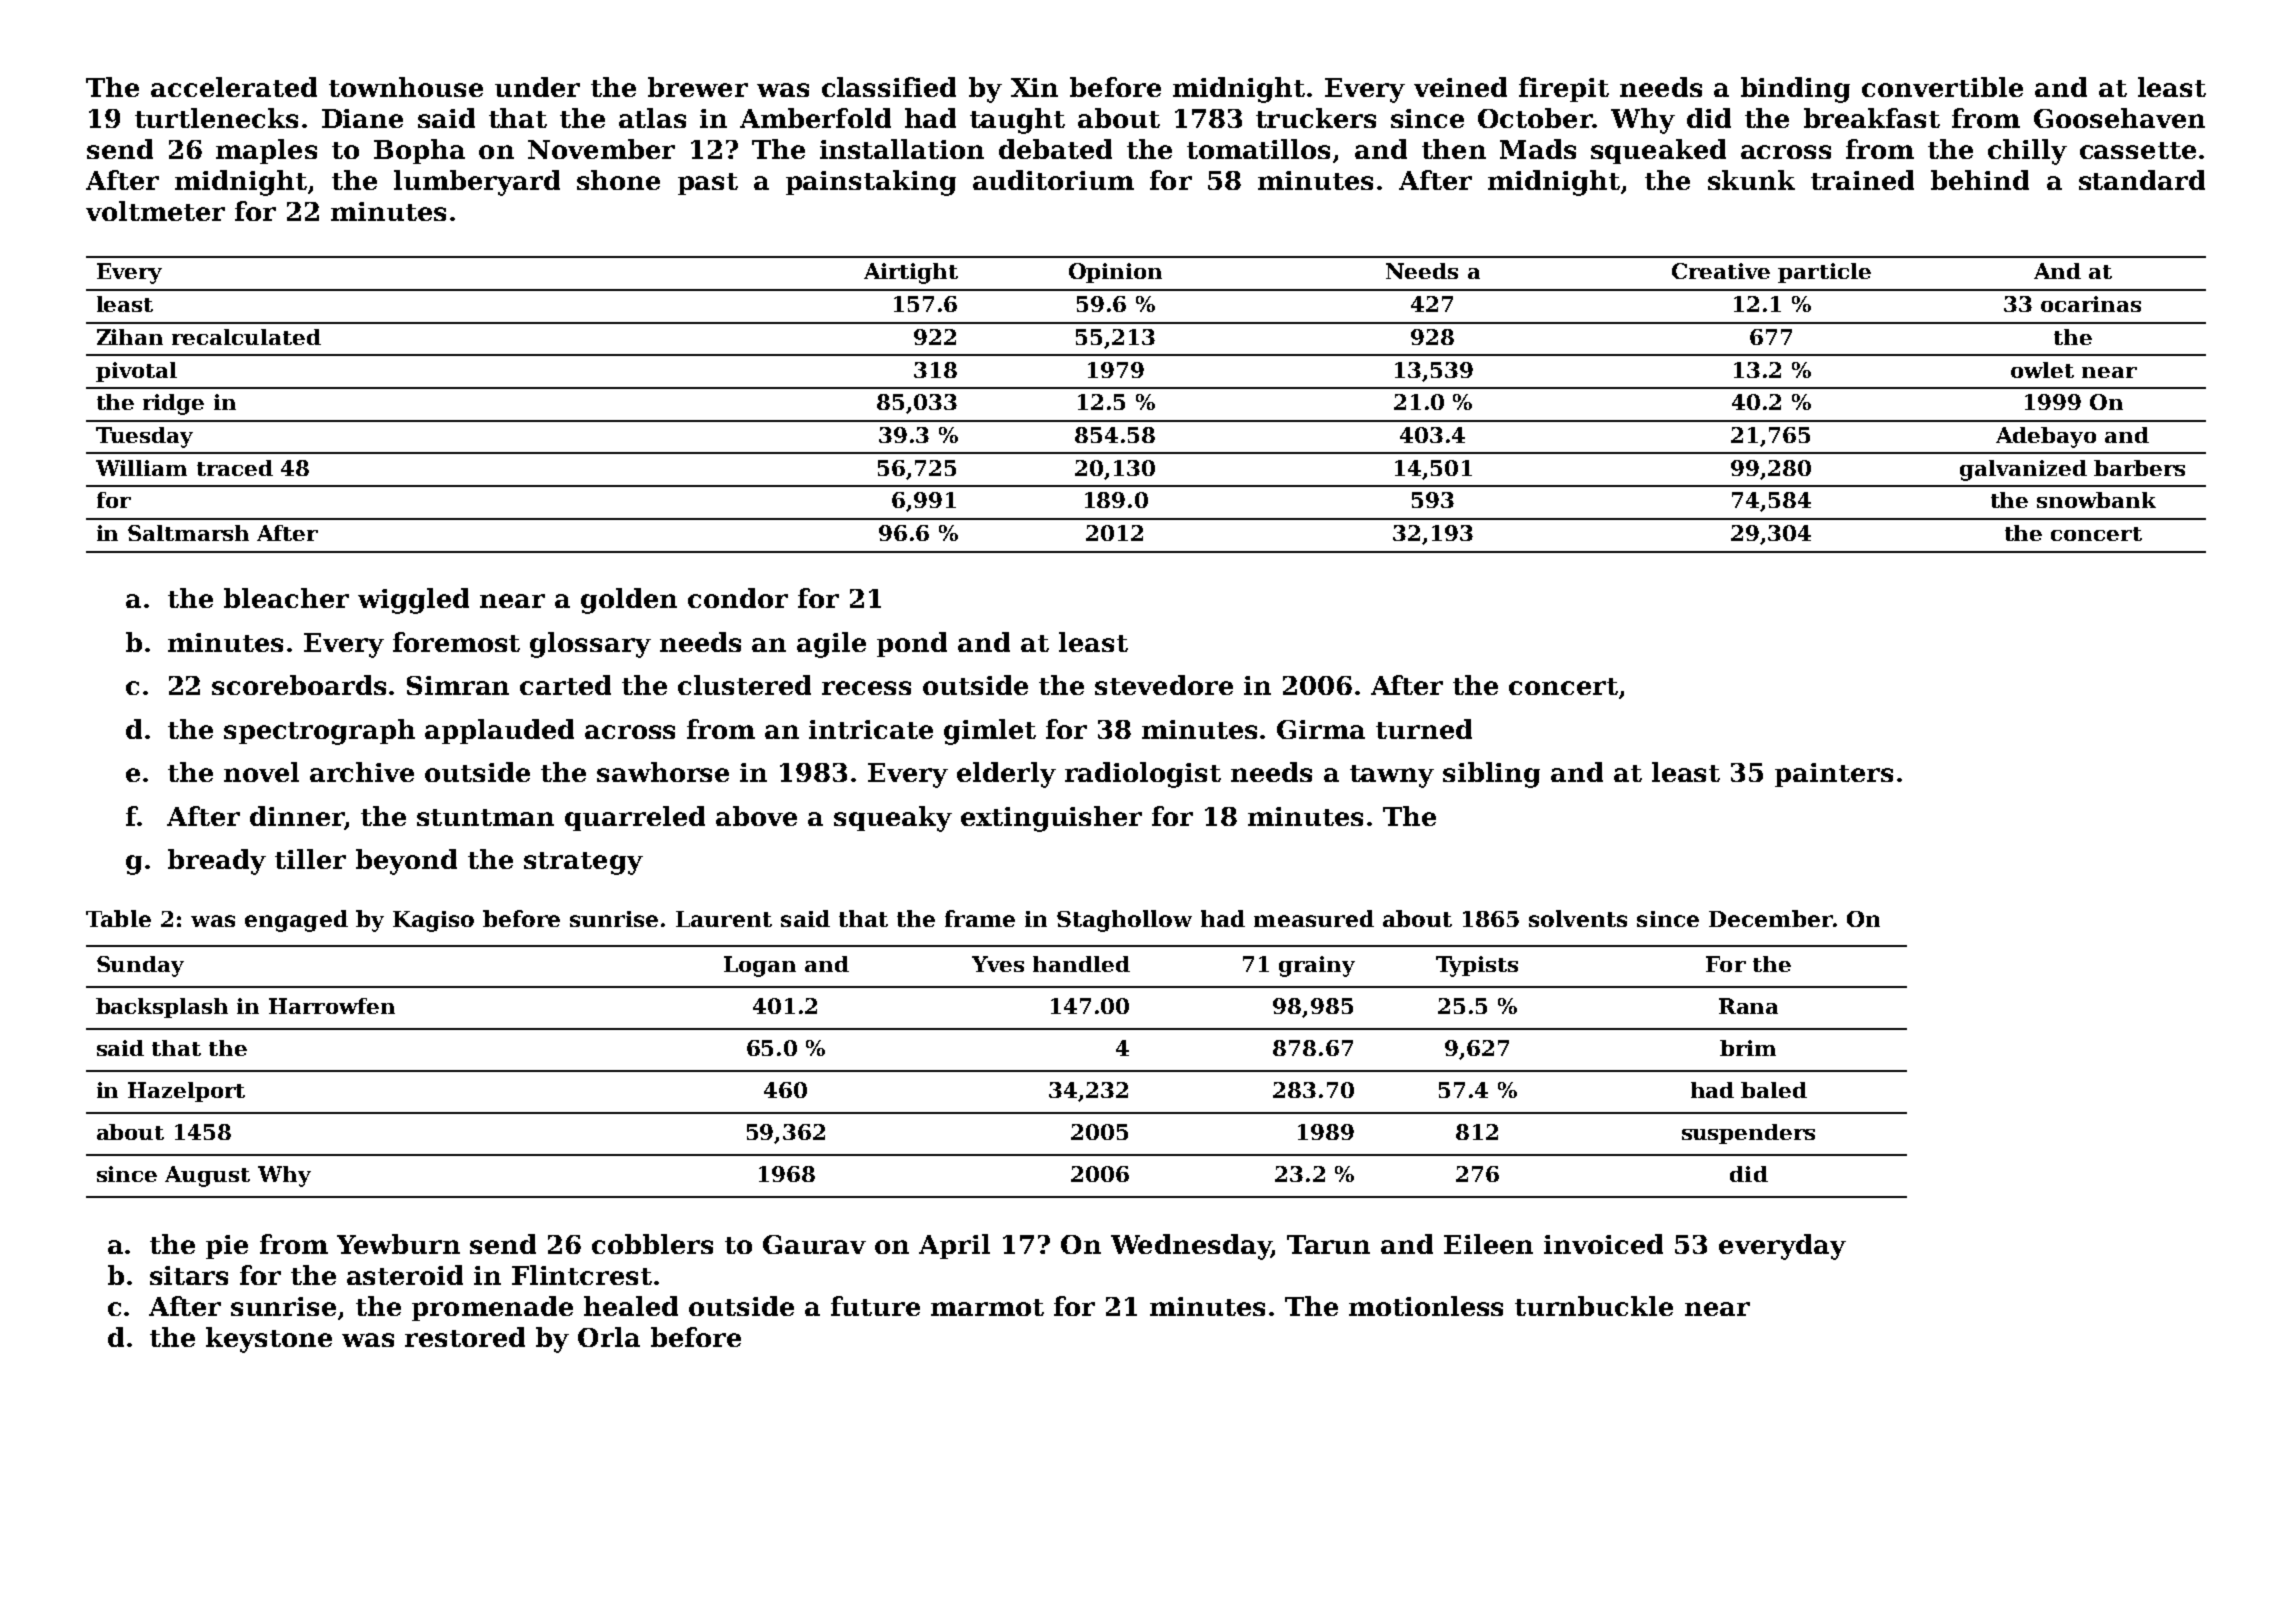  What do you see at coordinates (246, 337) in the screenshot?
I see `recalculated` at bounding box center [246, 337].
